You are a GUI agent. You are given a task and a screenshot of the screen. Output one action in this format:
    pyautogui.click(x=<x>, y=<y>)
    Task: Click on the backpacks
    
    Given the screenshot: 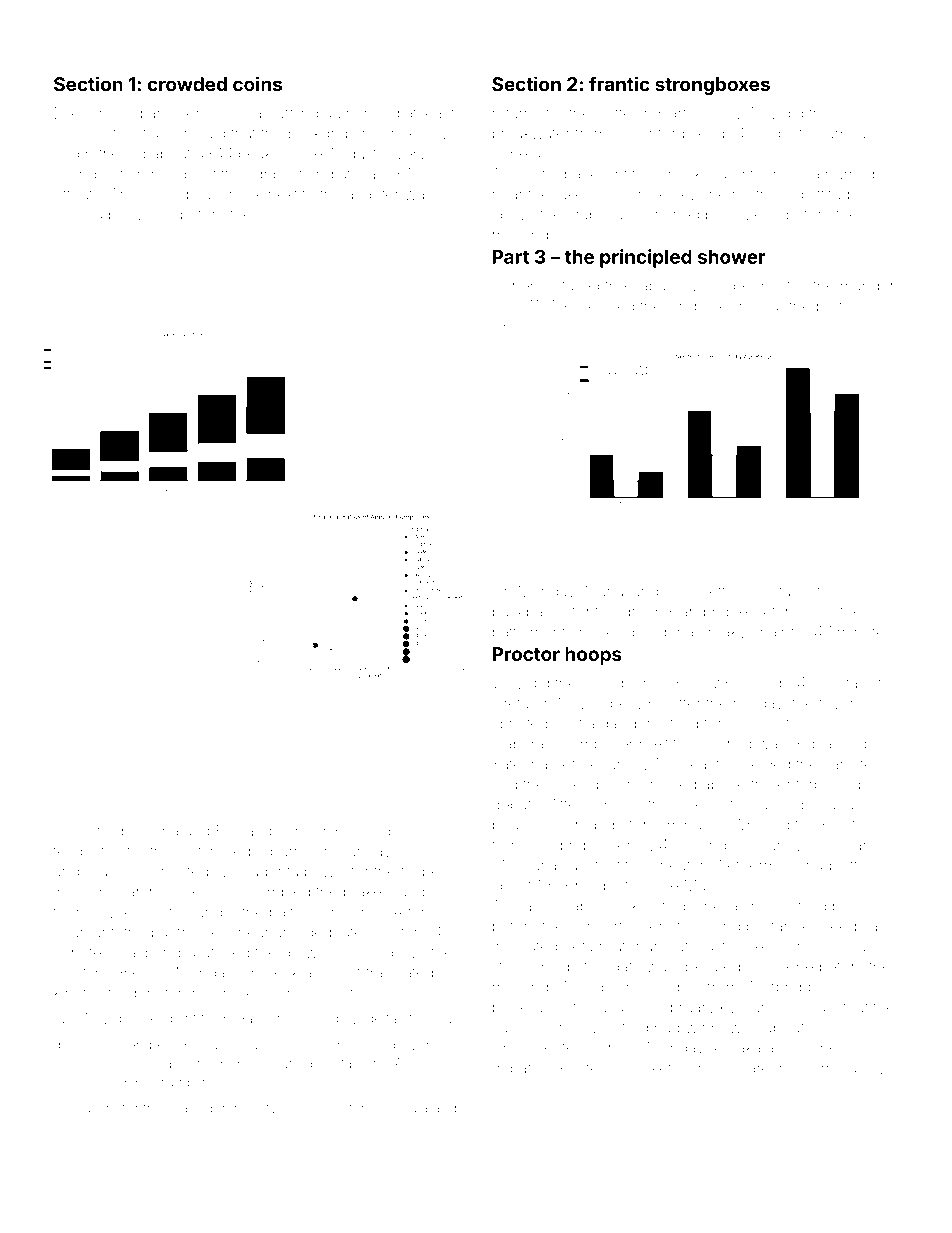 What is the action you would take?
    pyautogui.click(x=530, y=613)
